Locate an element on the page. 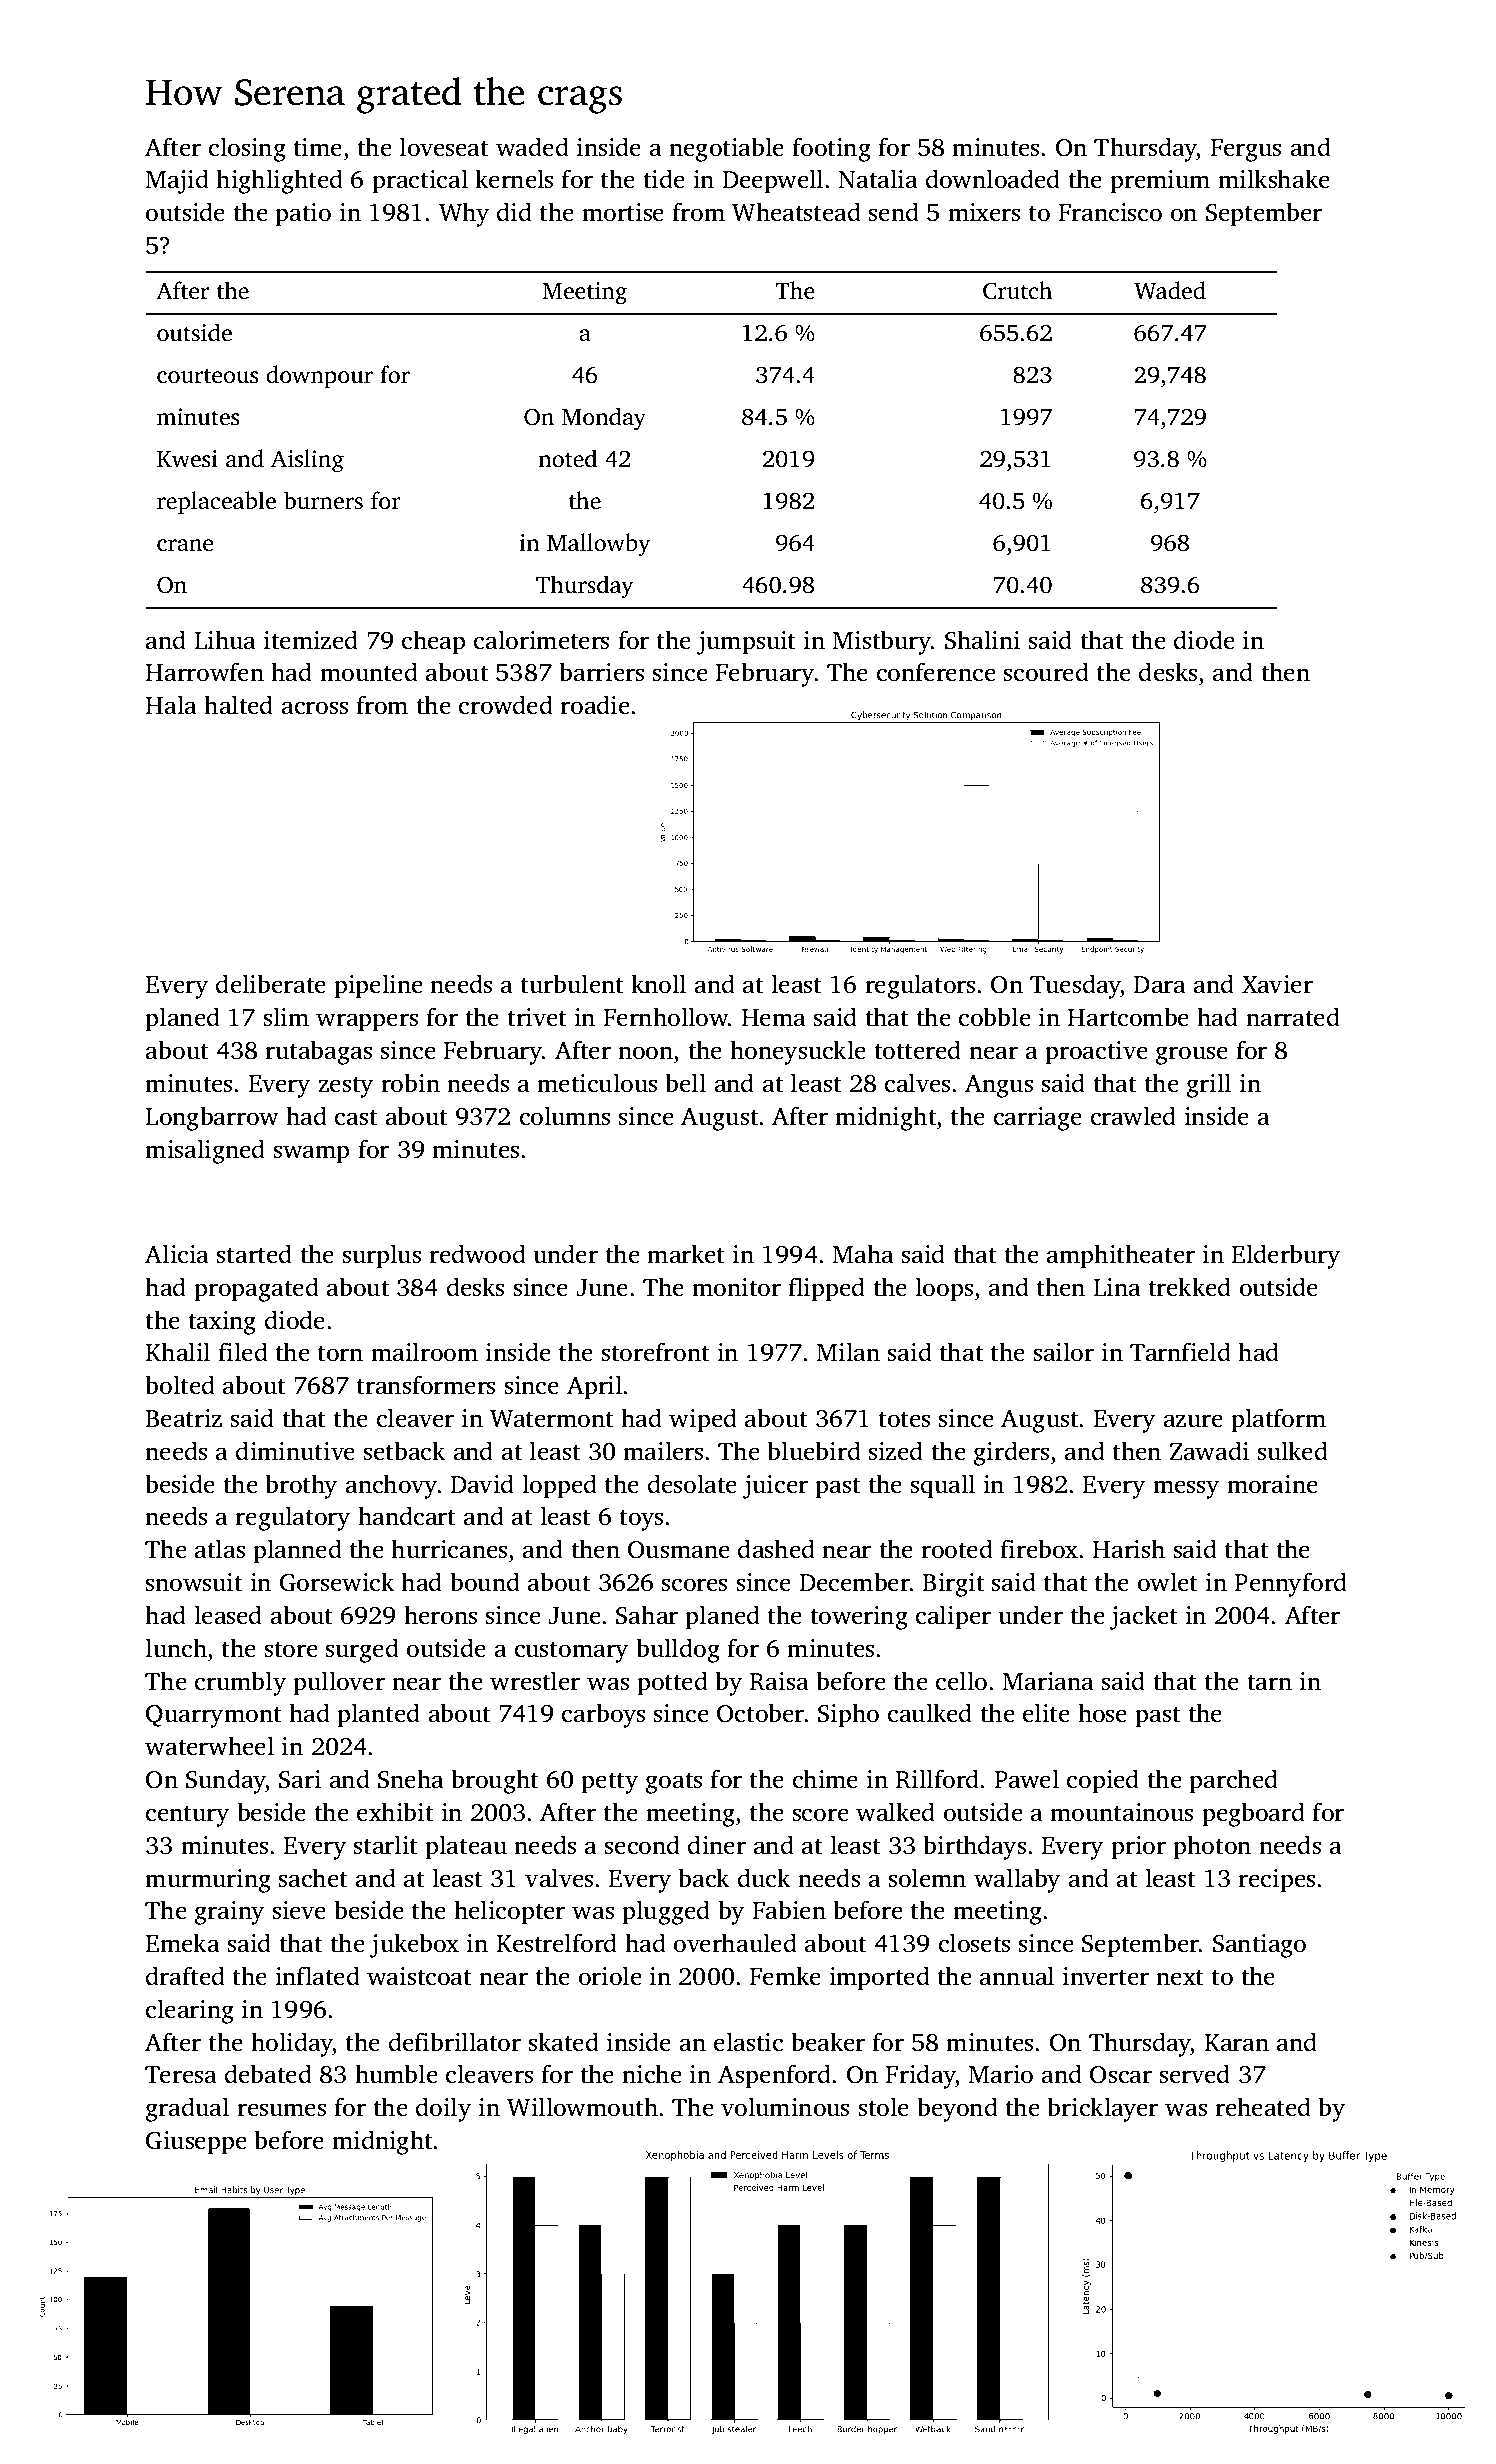 This document has height=2464, width=1496. Longbarrow is located at coordinates (212, 1118).
